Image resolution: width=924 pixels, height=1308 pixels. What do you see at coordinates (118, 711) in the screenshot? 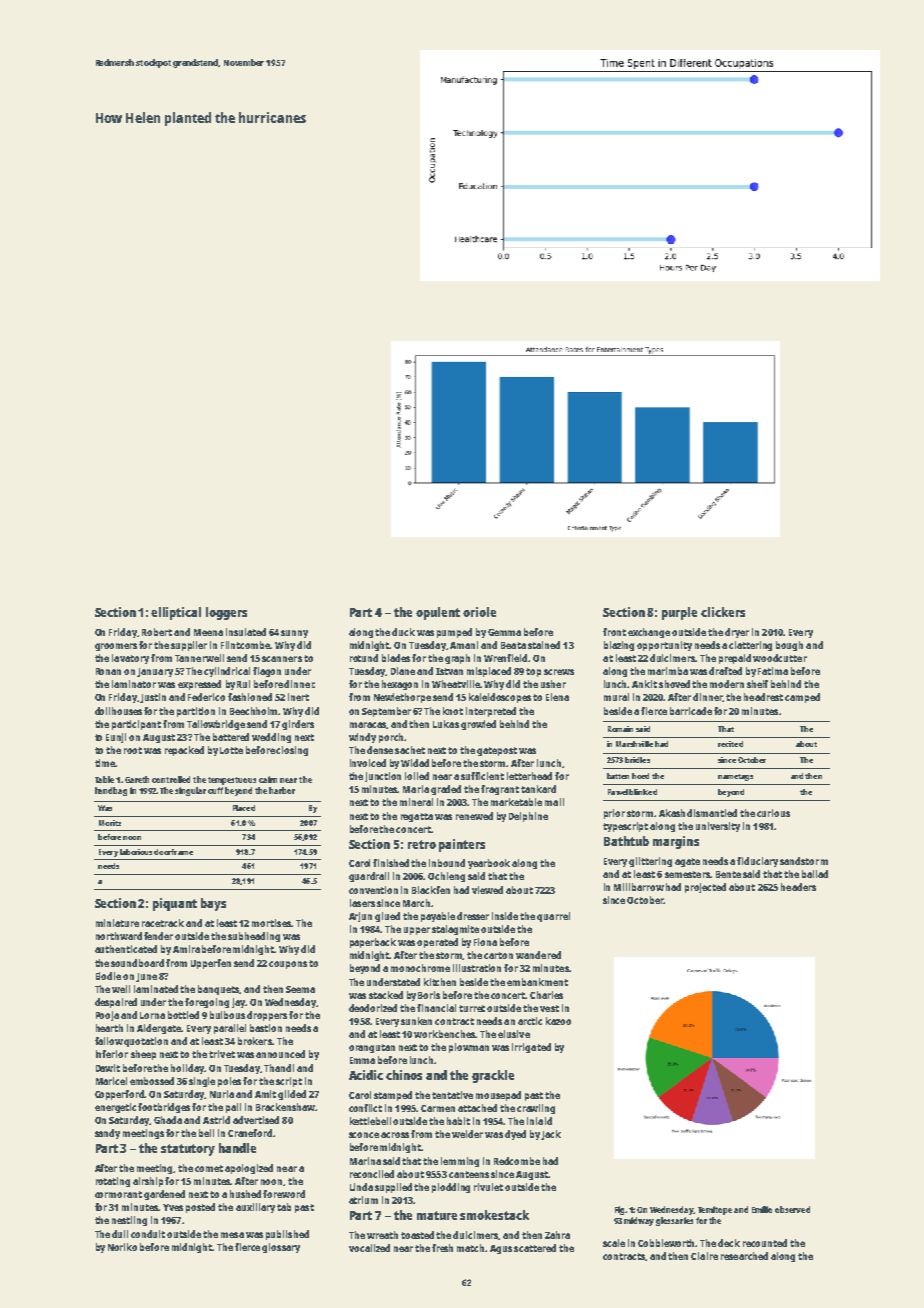
I see `dollhouses` at bounding box center [118, 711].
